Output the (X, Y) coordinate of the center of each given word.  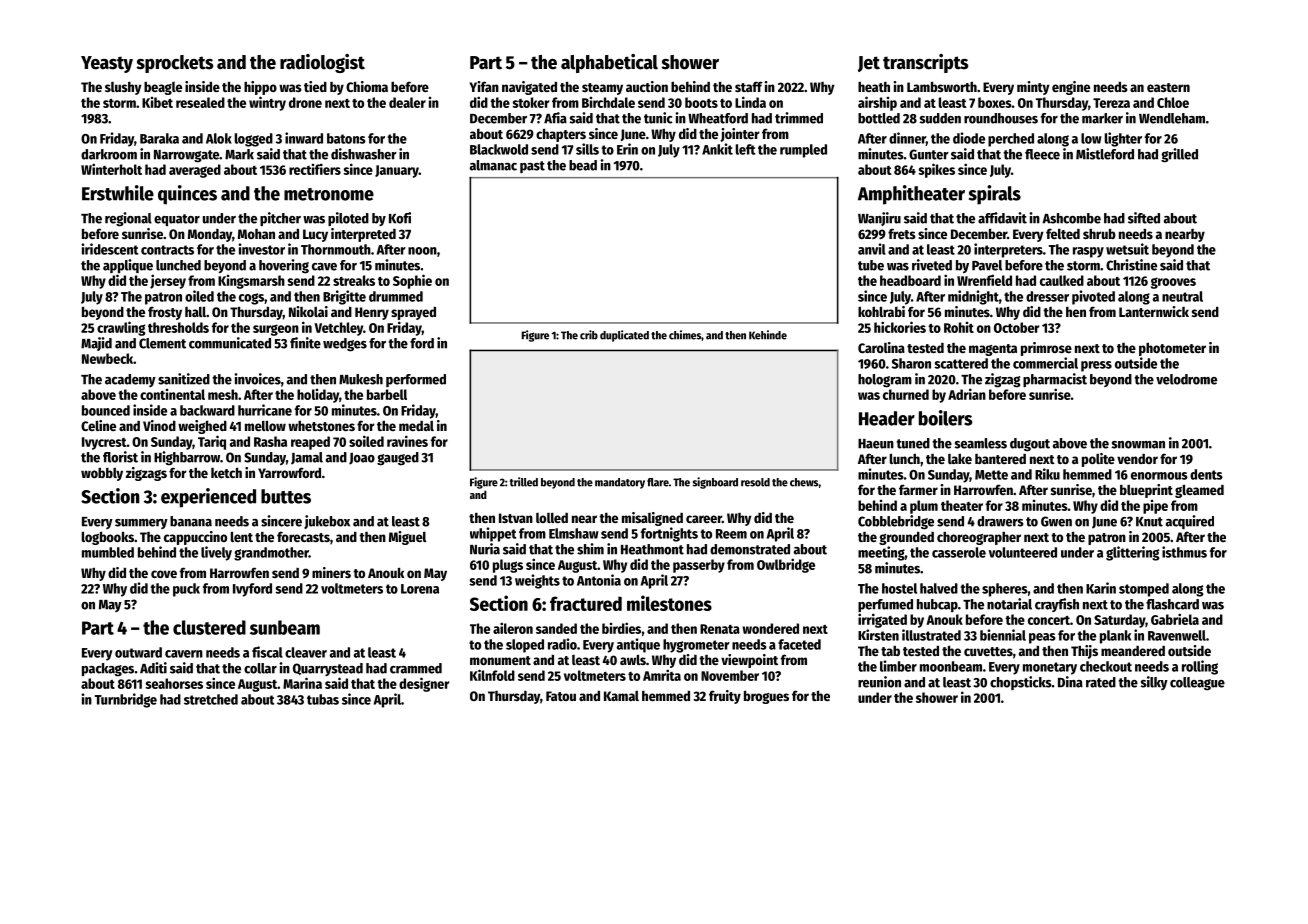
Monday (210, 235)
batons (346, 138)
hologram (885, 381)
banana (191, 521)
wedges (345, 345)
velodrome (1186, 379)
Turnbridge (126, 700)
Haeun (876, 444)
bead (583, 165)
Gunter (929, 154)
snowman (1138, 445)
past (532, 167)
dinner (907, 139)
